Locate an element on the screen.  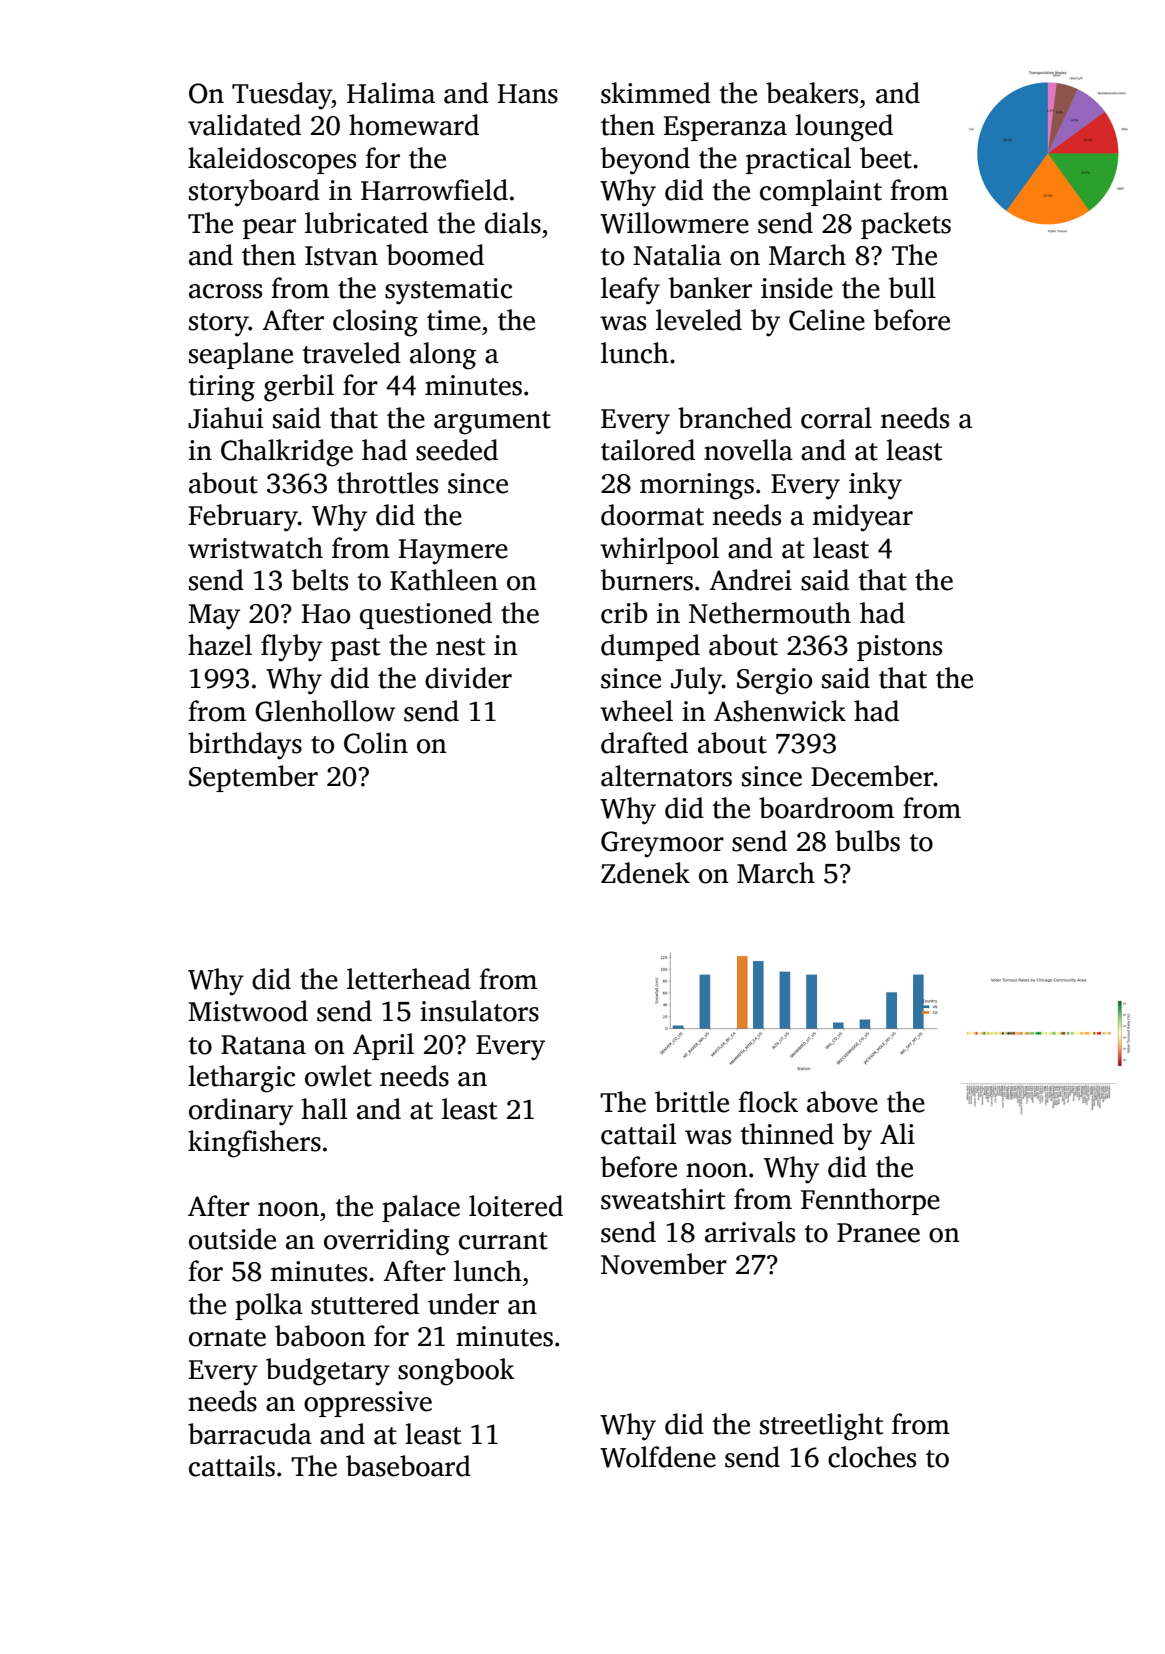
Colin is located at coordinates (376, 743).
